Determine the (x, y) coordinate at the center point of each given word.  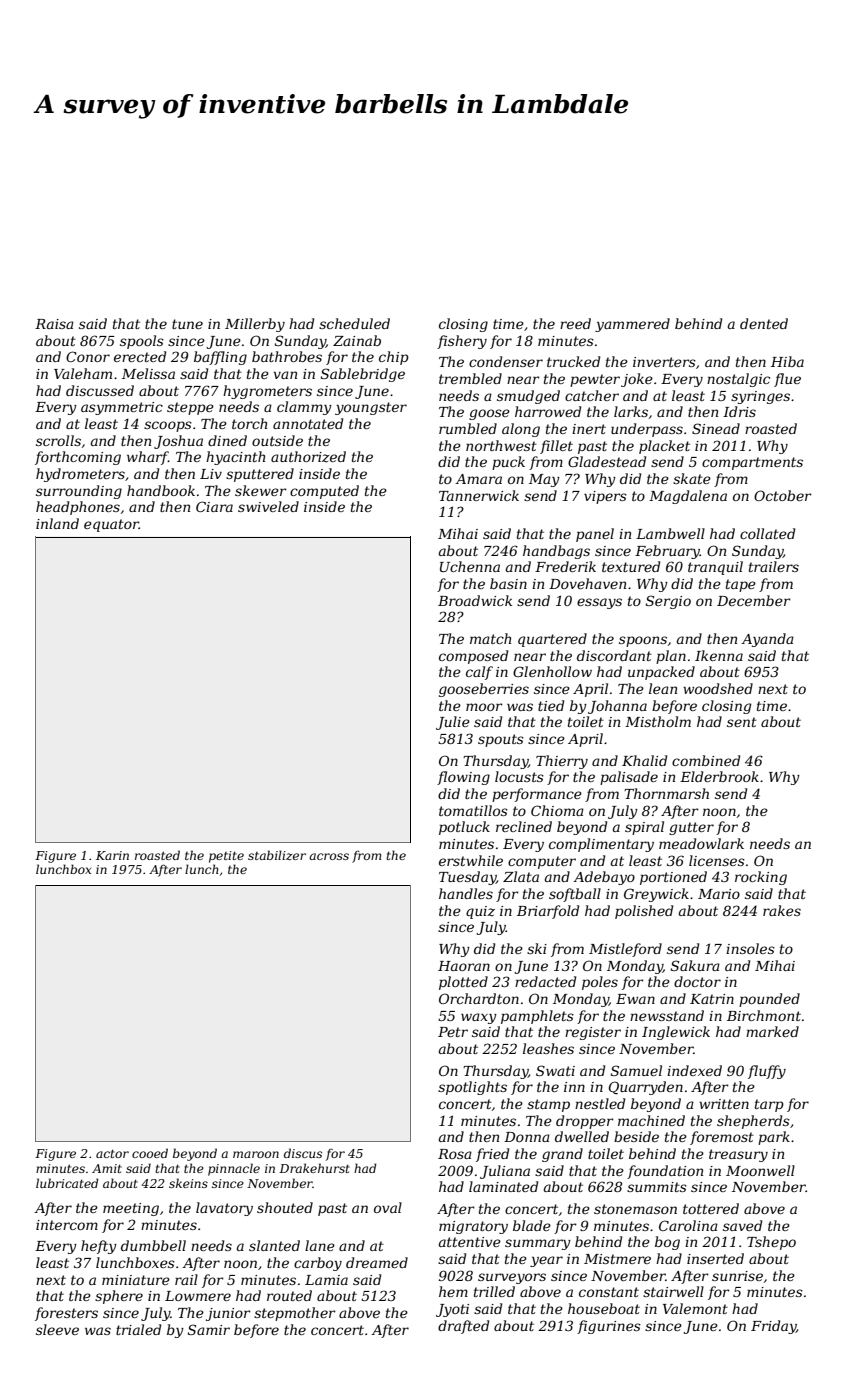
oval (388, 1207)
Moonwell (760, 1170)
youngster (371, 408)
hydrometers (80, 475)
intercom (67, 1225)
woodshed (718, 688)
